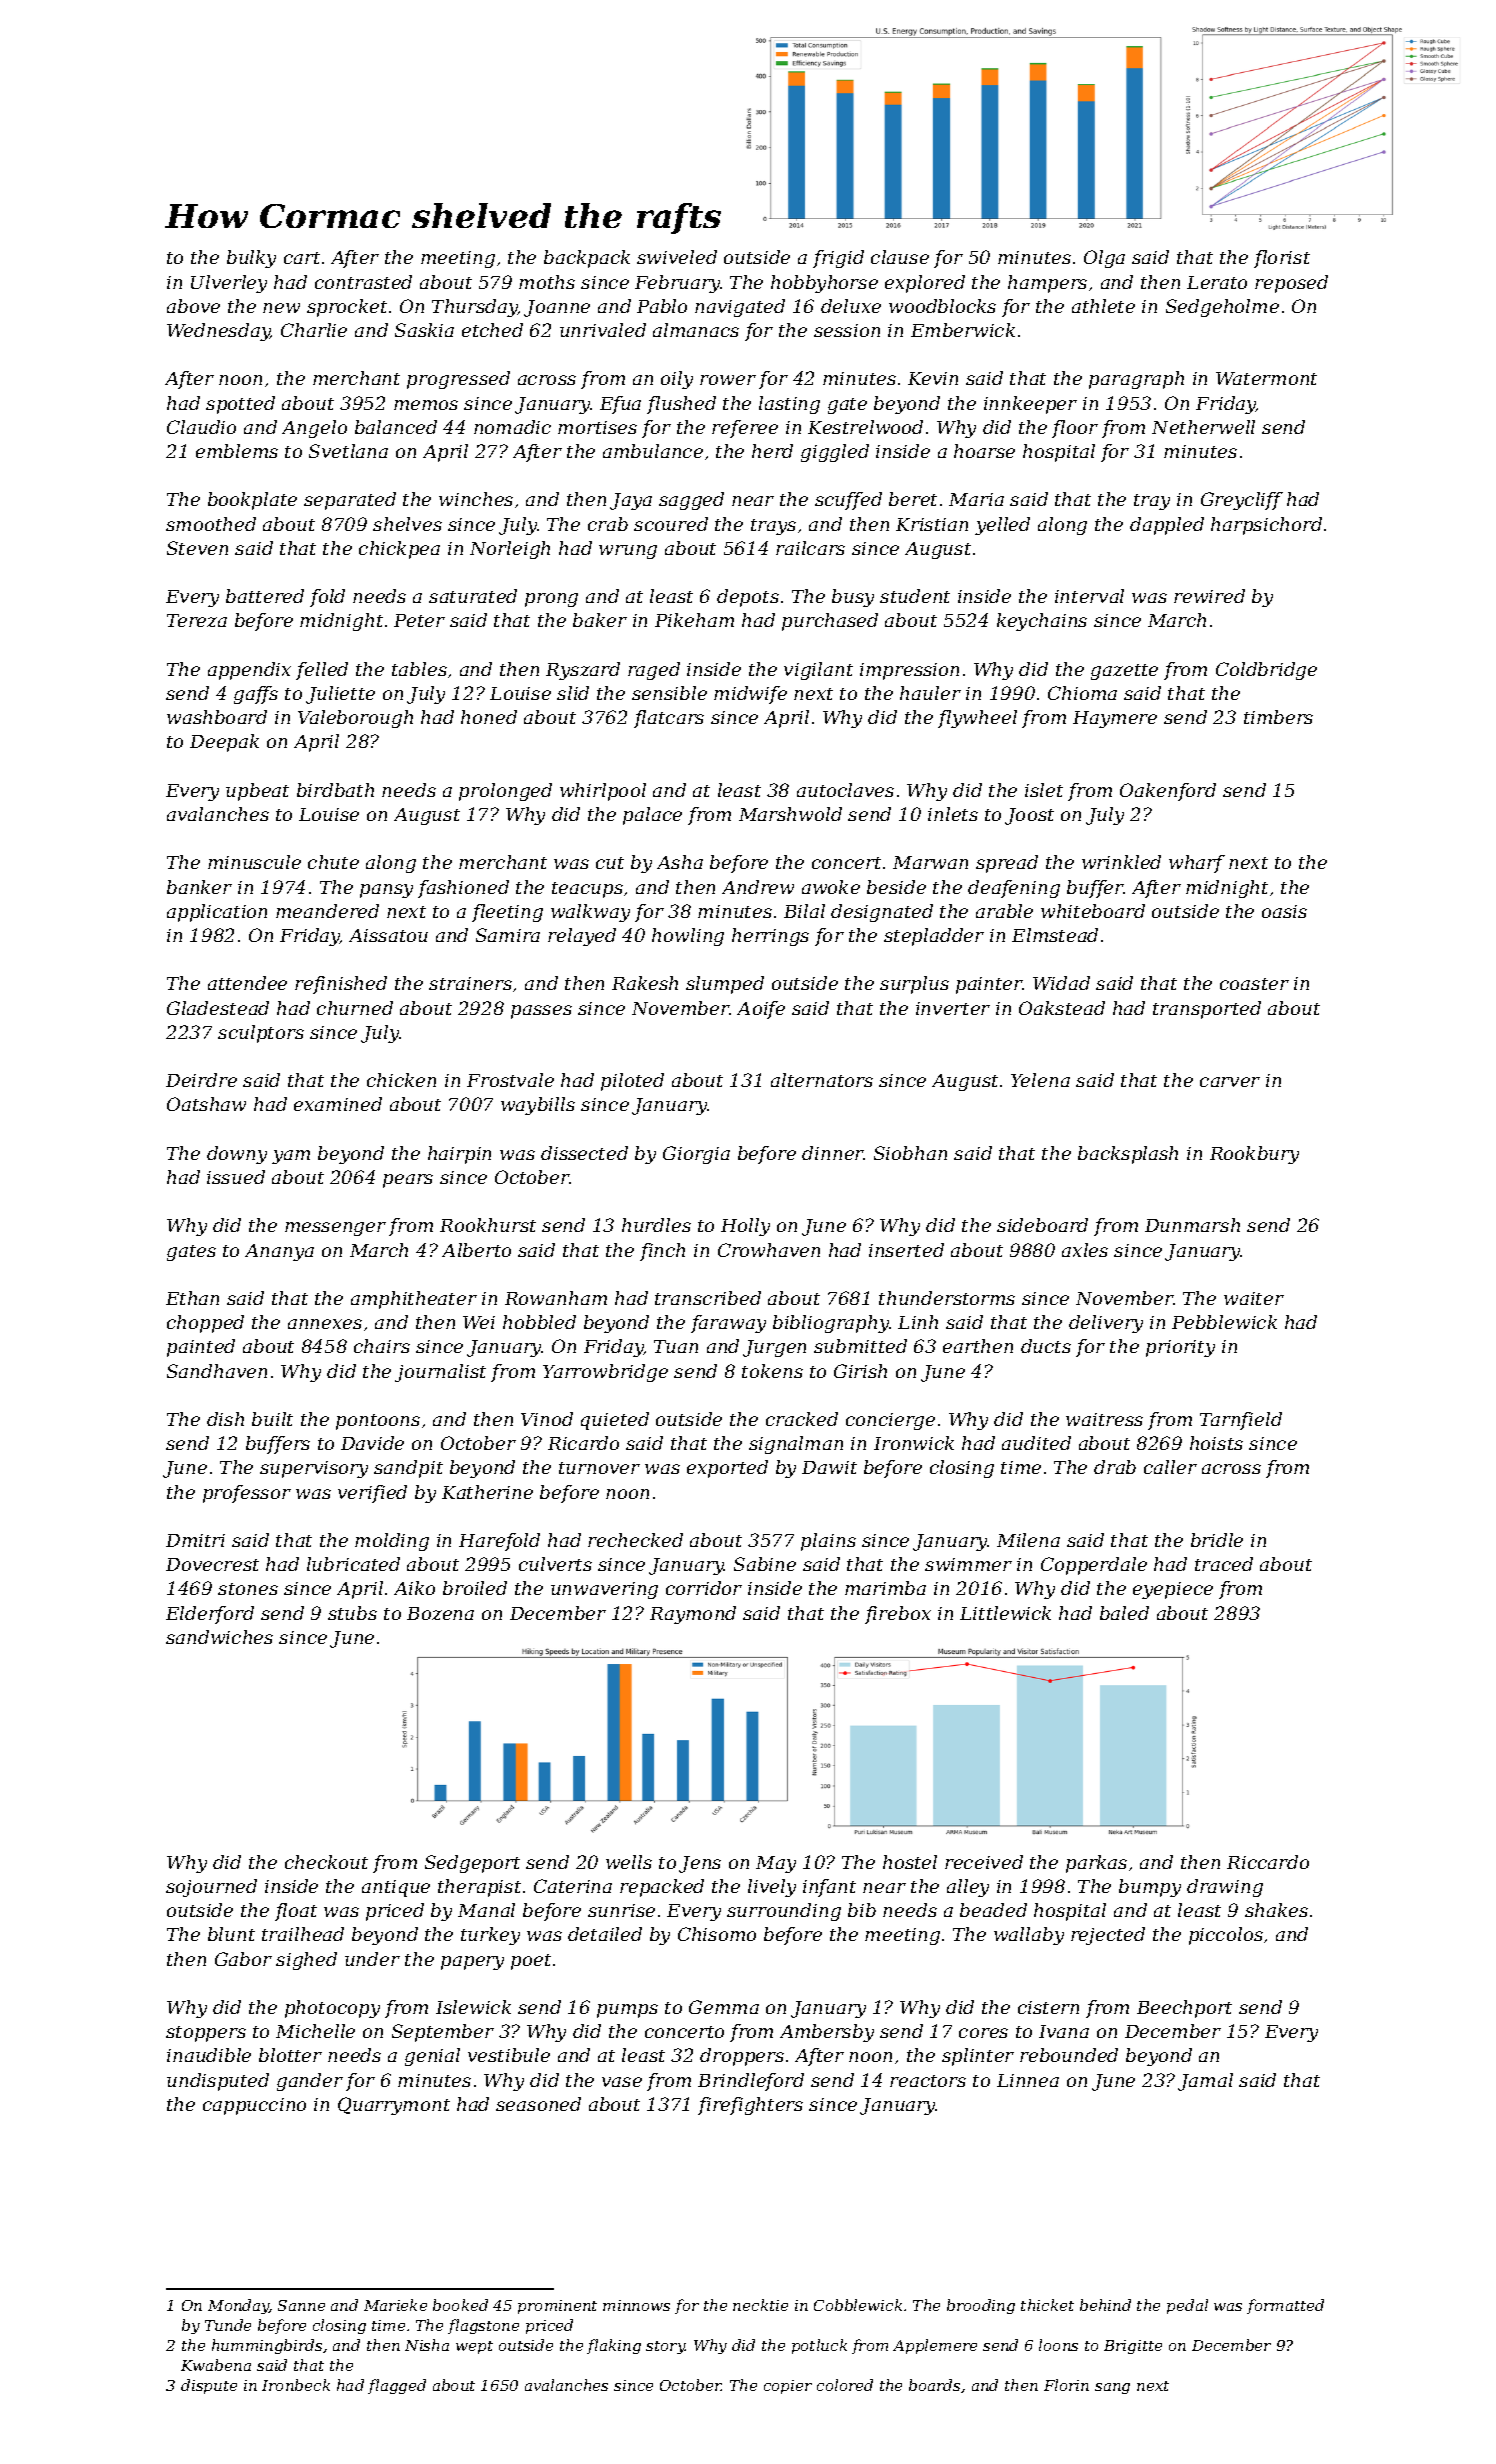 The image size is (1496, 2464). What do you see at coordinates (1217, 282) in the document?
I see `Lerato` at bounding box center [1217, 282].
